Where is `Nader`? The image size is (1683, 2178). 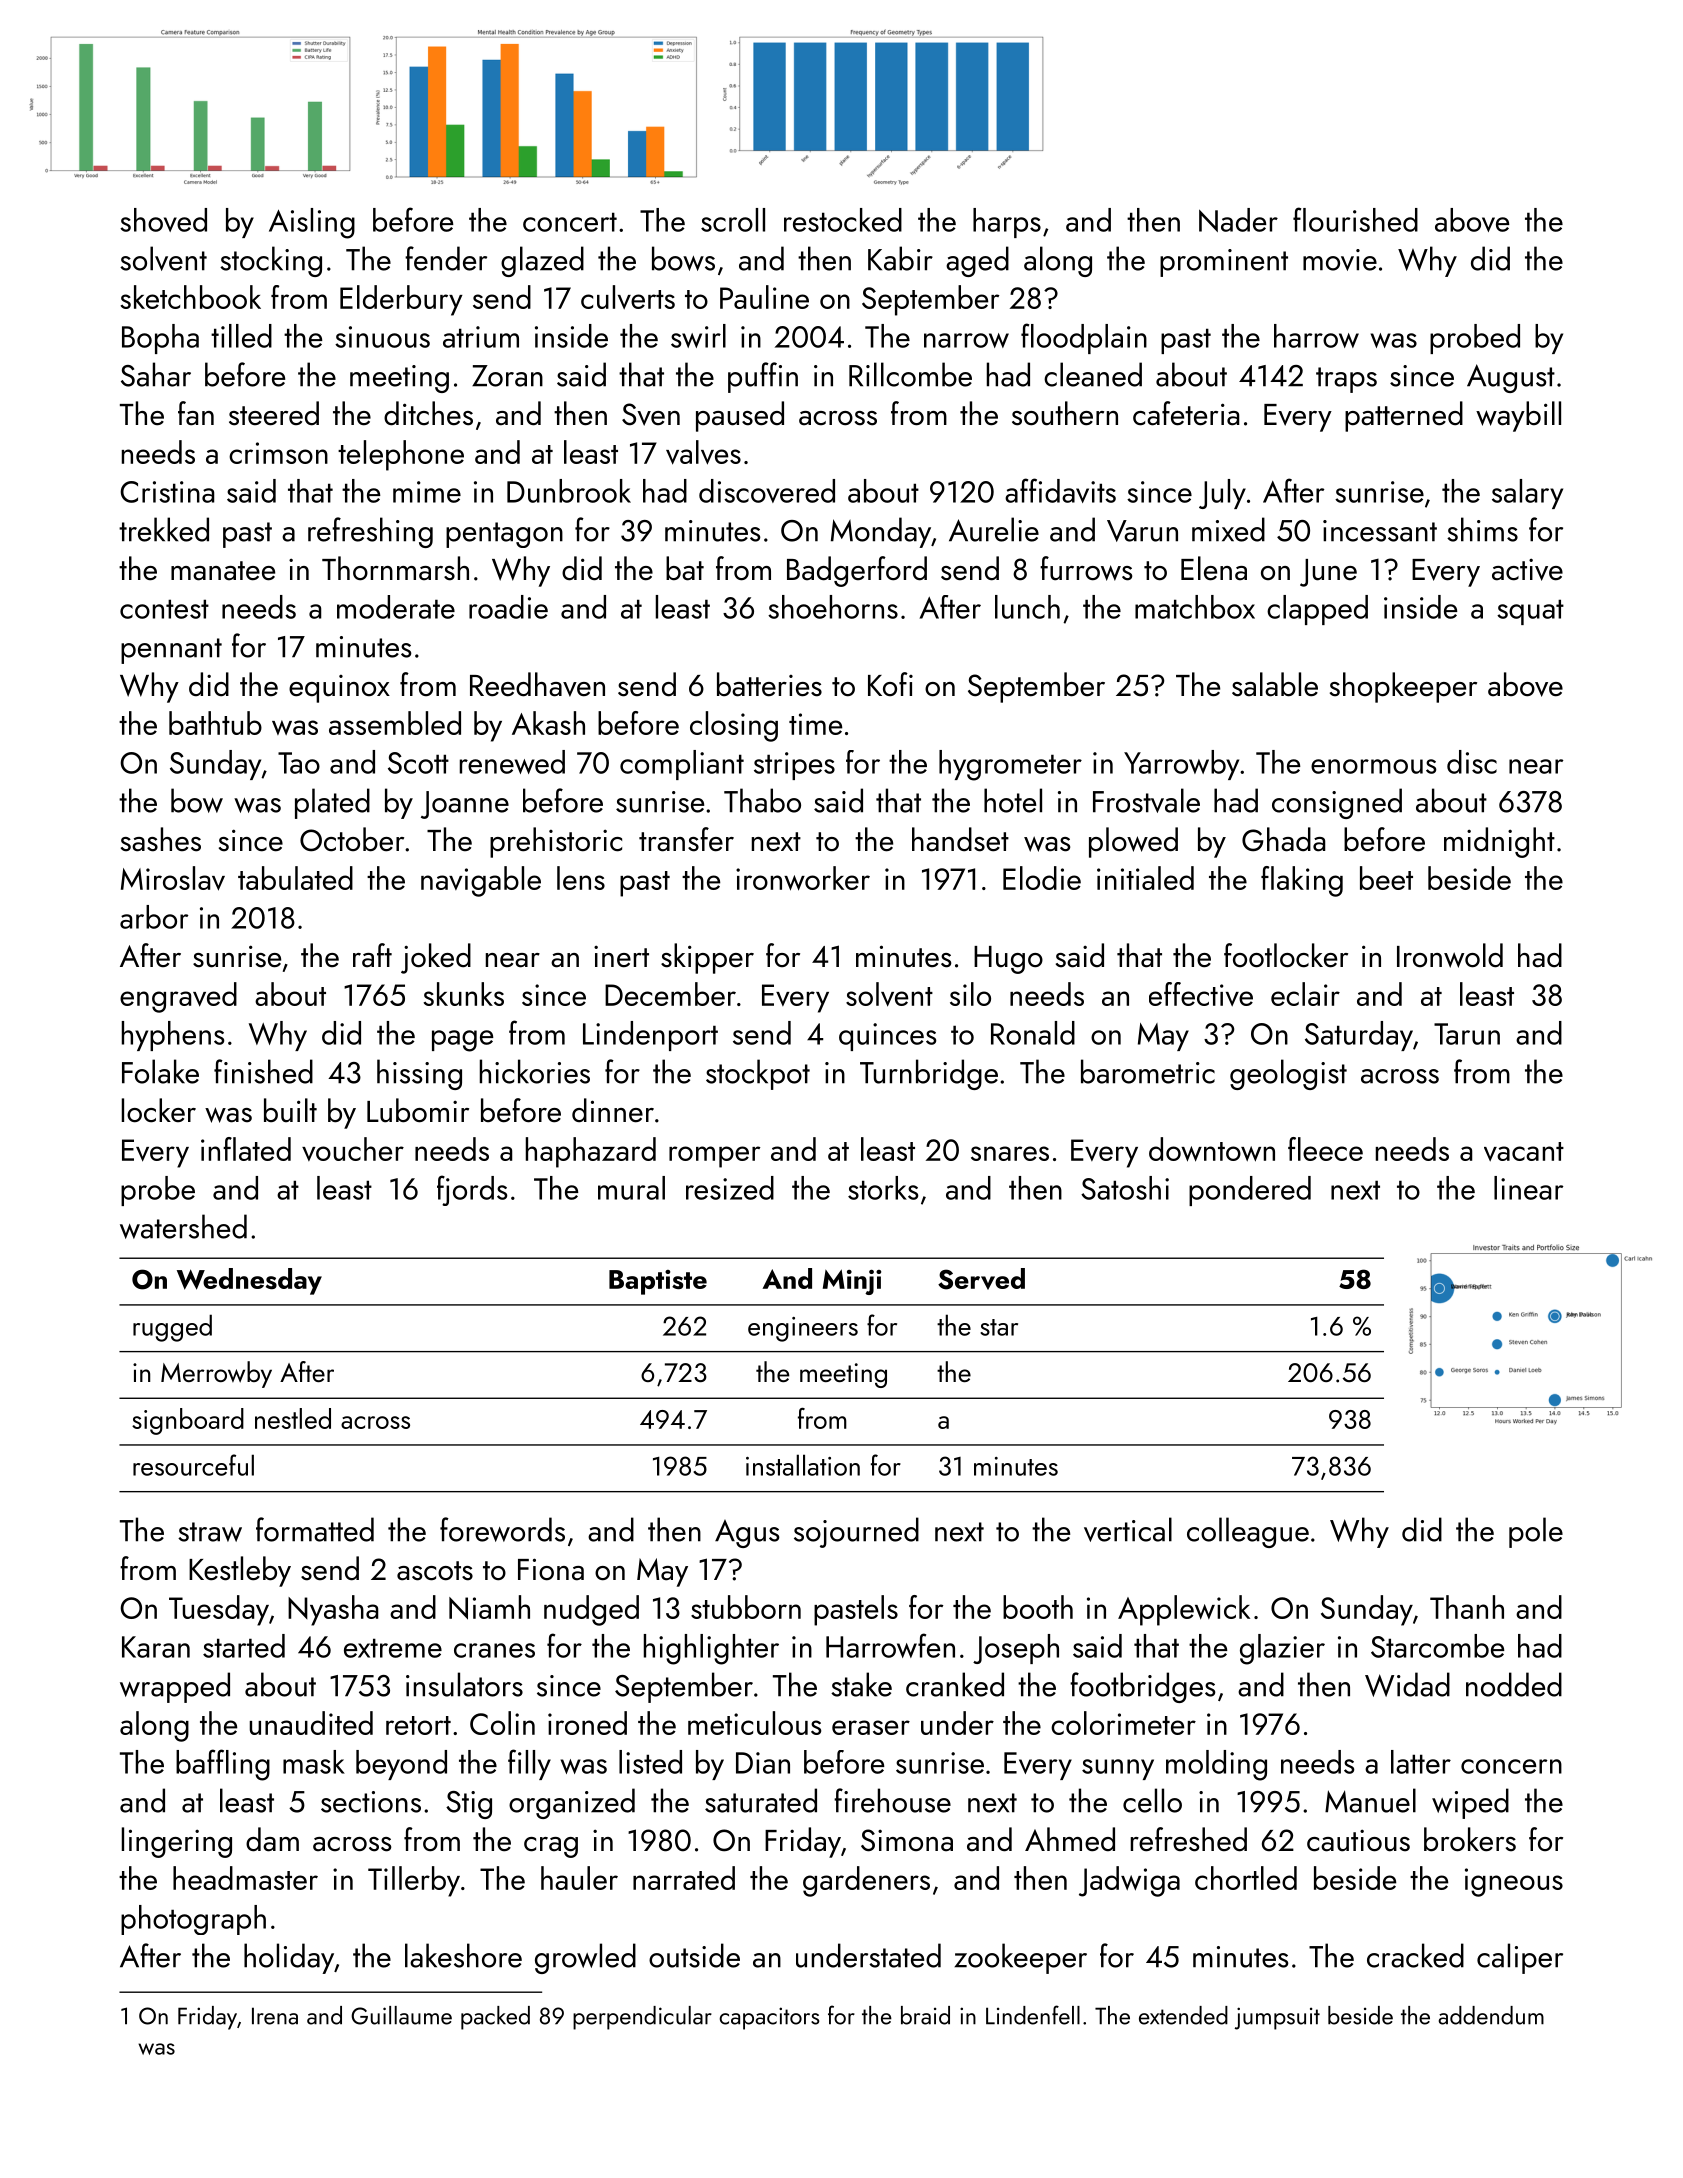
Nader is located at coordinates (1238, 220).
